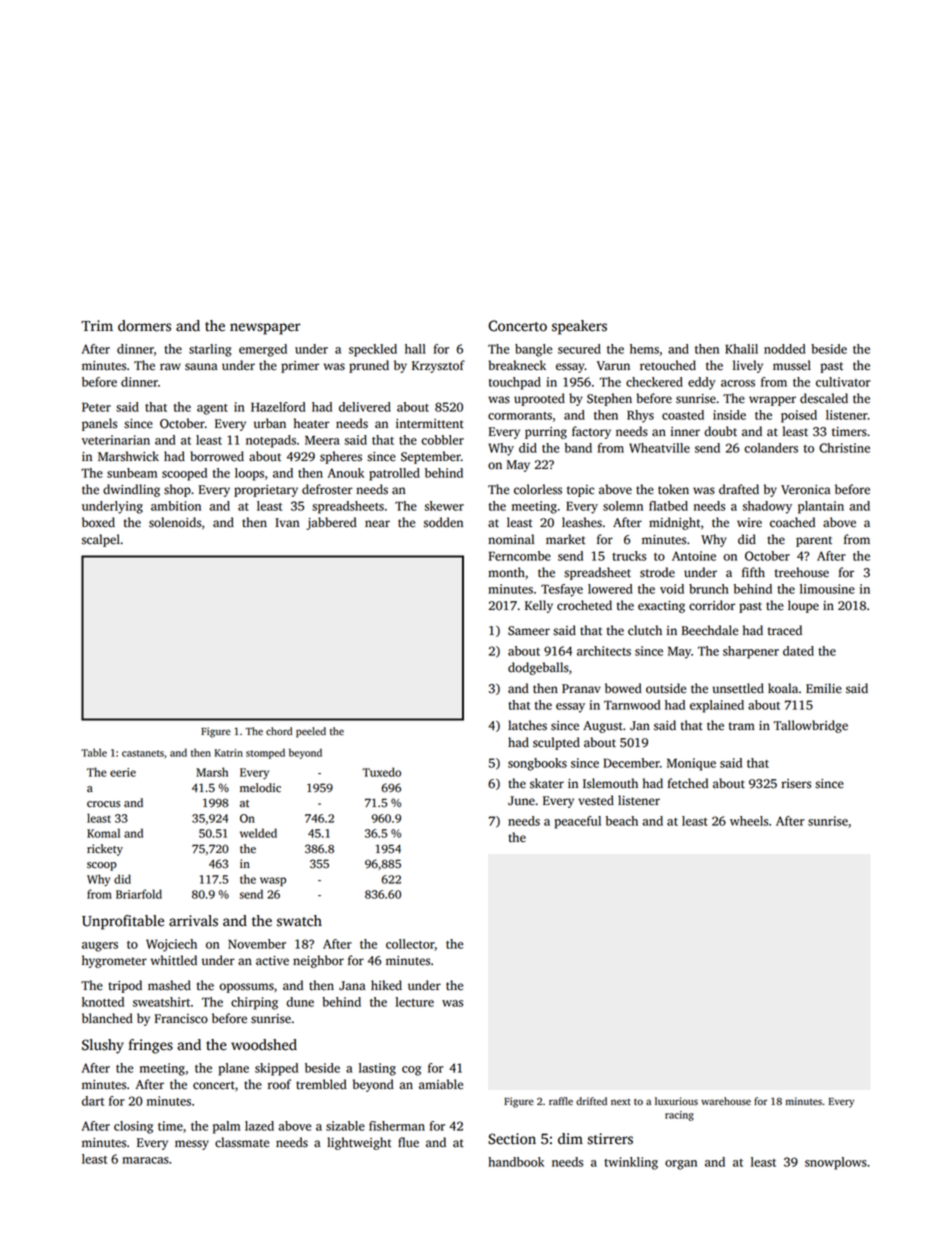  What do you see at coordinates (578, 822) in the screenshot?
I see `peaceful` at bounding box center [578, 822].
